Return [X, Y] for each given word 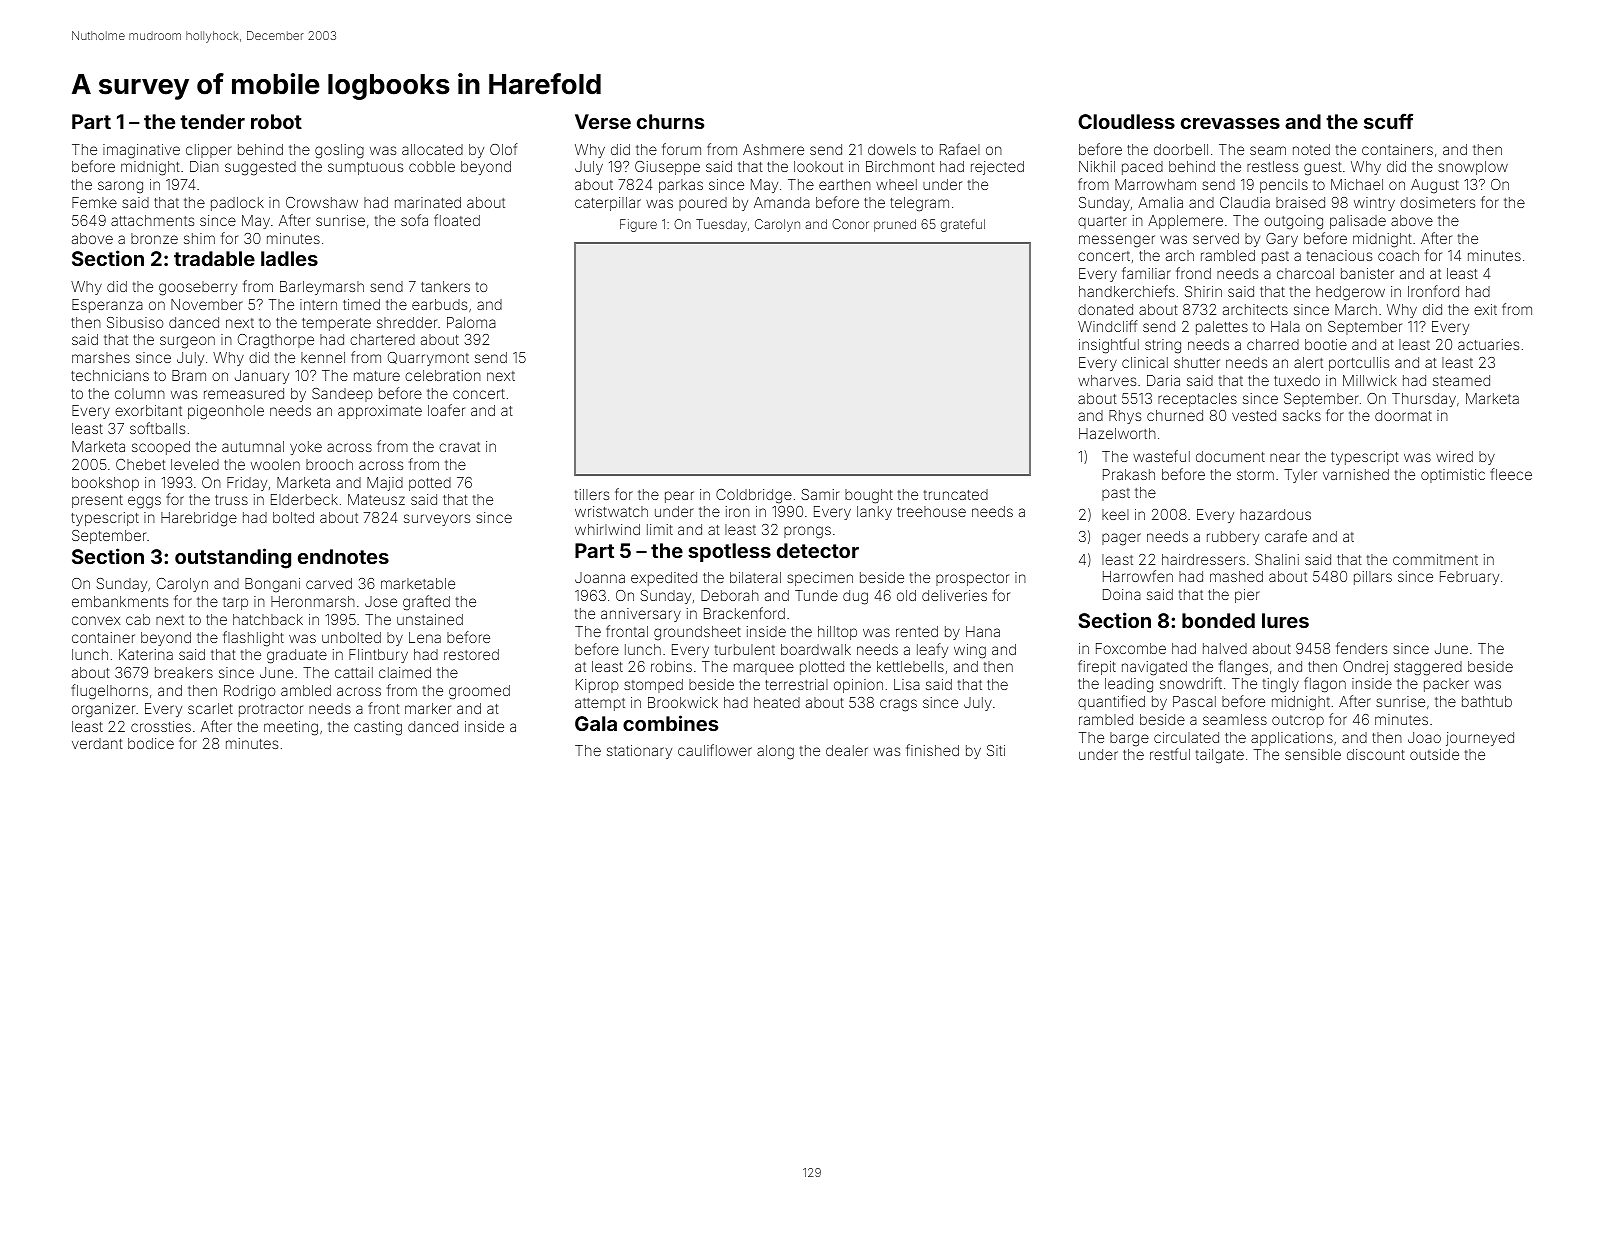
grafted [426, 603]
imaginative [141, 151]
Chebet [141, 464]
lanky [874, 513]
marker [428, 708]
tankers [445, 286]
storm [1255, 475]
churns [670, 121]
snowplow [1473, 168]
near [1285, 457]
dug [855, 597]
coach [1398, 255]
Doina [1122, 594]
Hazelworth [1117, 433]
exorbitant [148, 410]
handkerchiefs [1127, 291]
